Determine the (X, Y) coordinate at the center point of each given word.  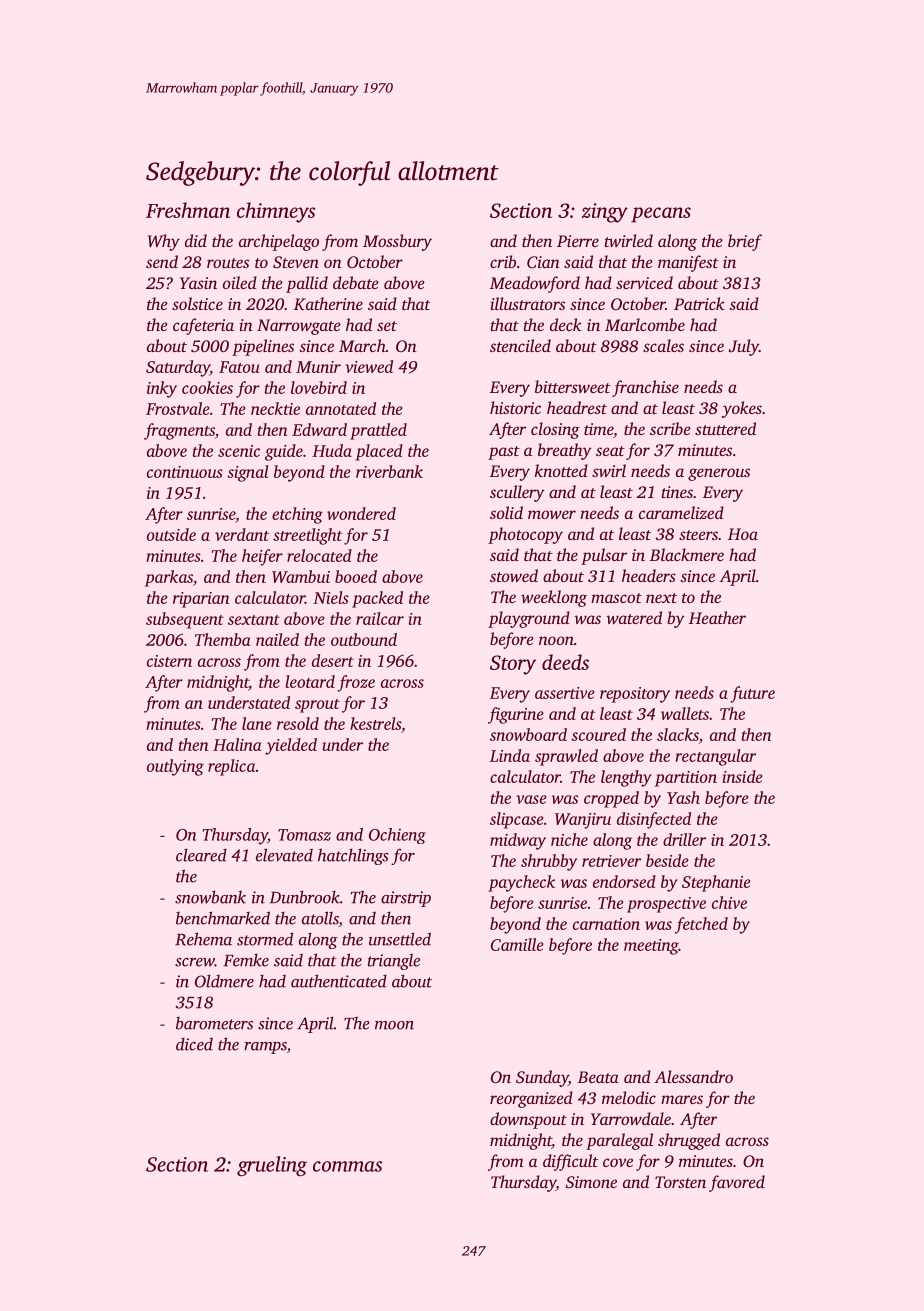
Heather (717, 617)
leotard (310, 681)
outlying (175, 767)
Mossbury (397, 242)
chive (729, 902)
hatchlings (353, 856)
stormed (265, 939)
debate (356, 282)
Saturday (178, 368)
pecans (661, 215)
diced (194, 1044)
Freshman (188, 210)
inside (743, 776)
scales (663, 345)
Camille (517, 944)
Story (513, 665)
